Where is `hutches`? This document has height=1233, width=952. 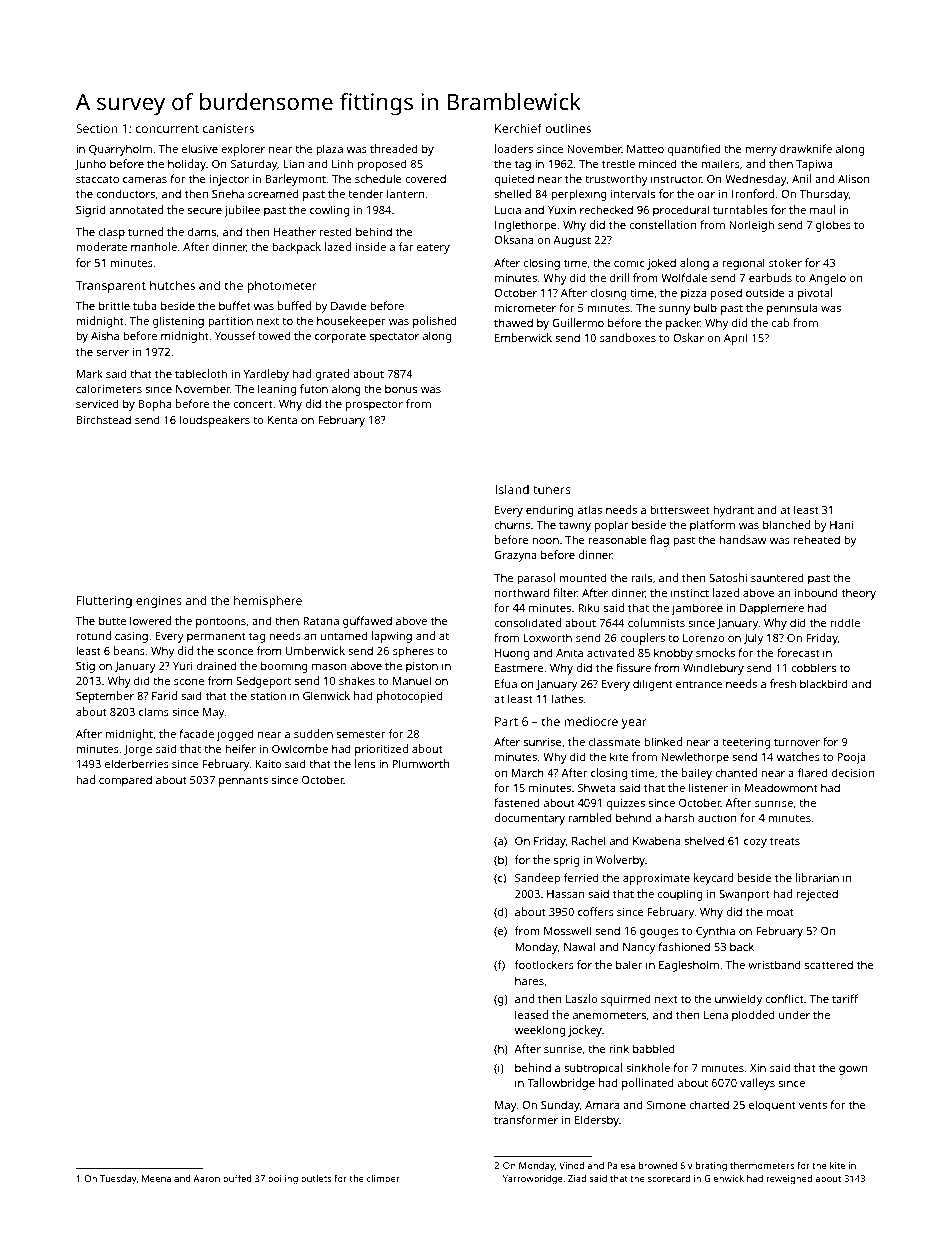
hutches is located at coordinates (172, 285).
